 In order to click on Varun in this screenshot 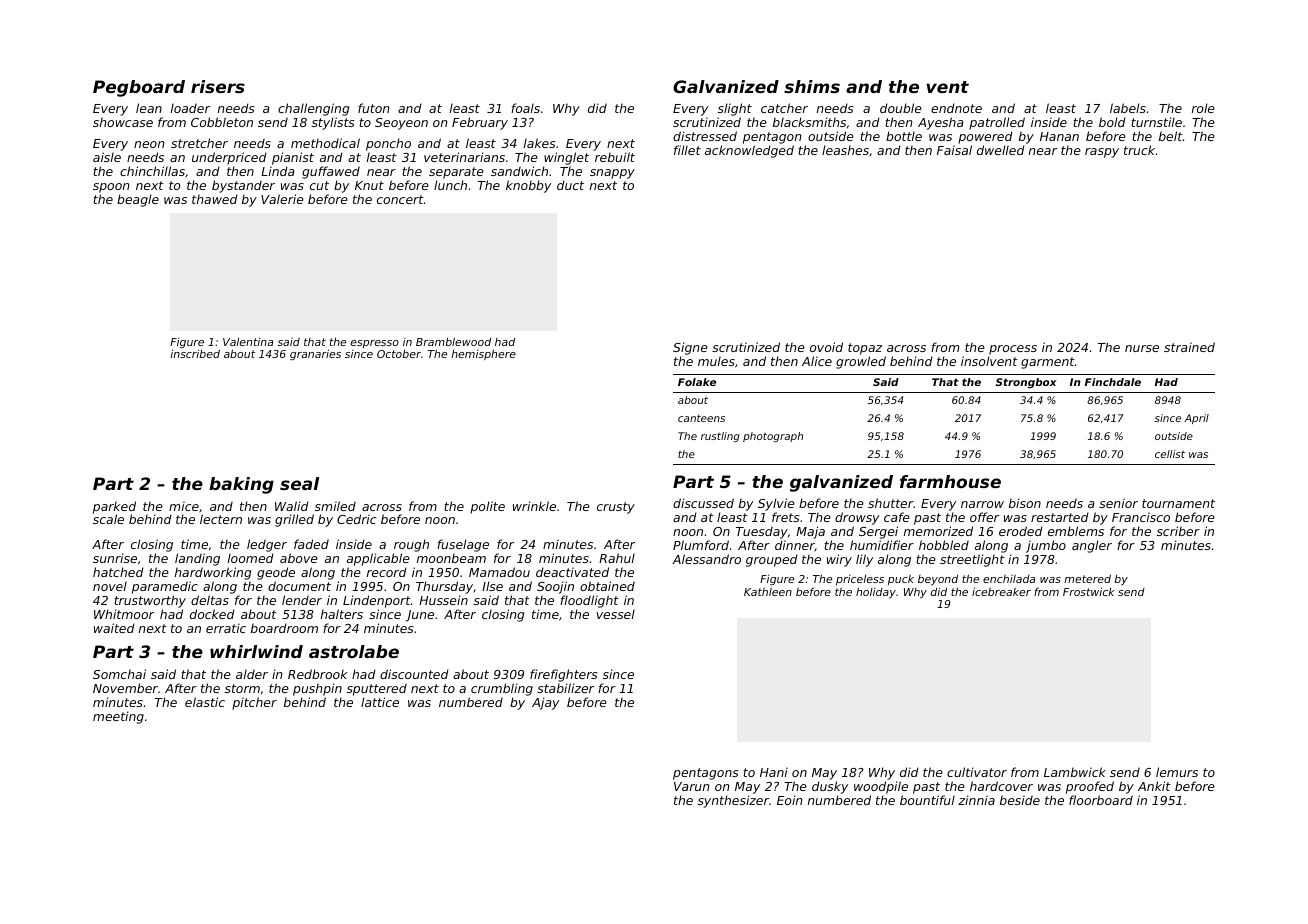, I will do `click(691, 786)`.
